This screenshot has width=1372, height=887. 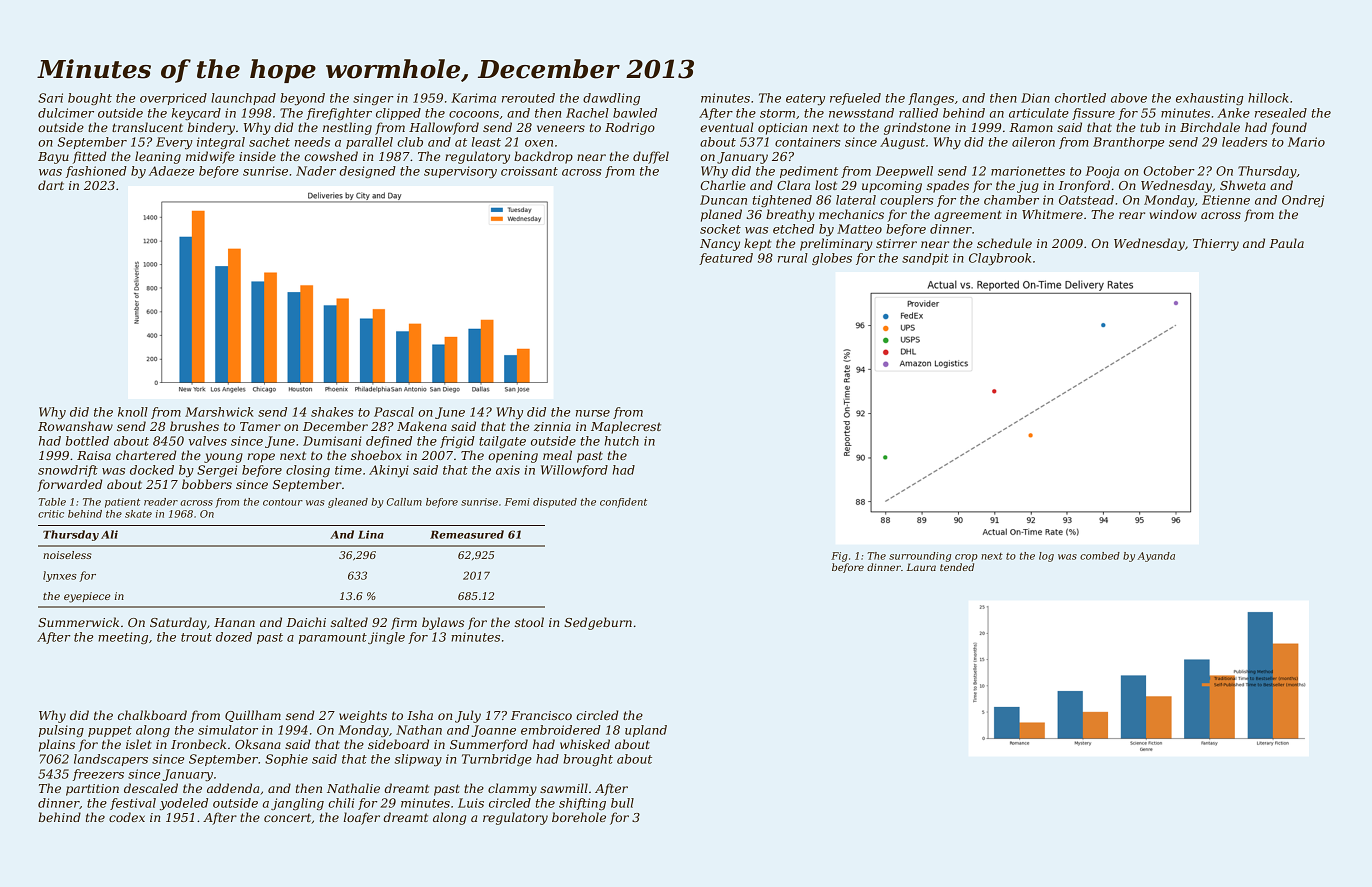 I want to click on found, so click(x=1289, y=128).
